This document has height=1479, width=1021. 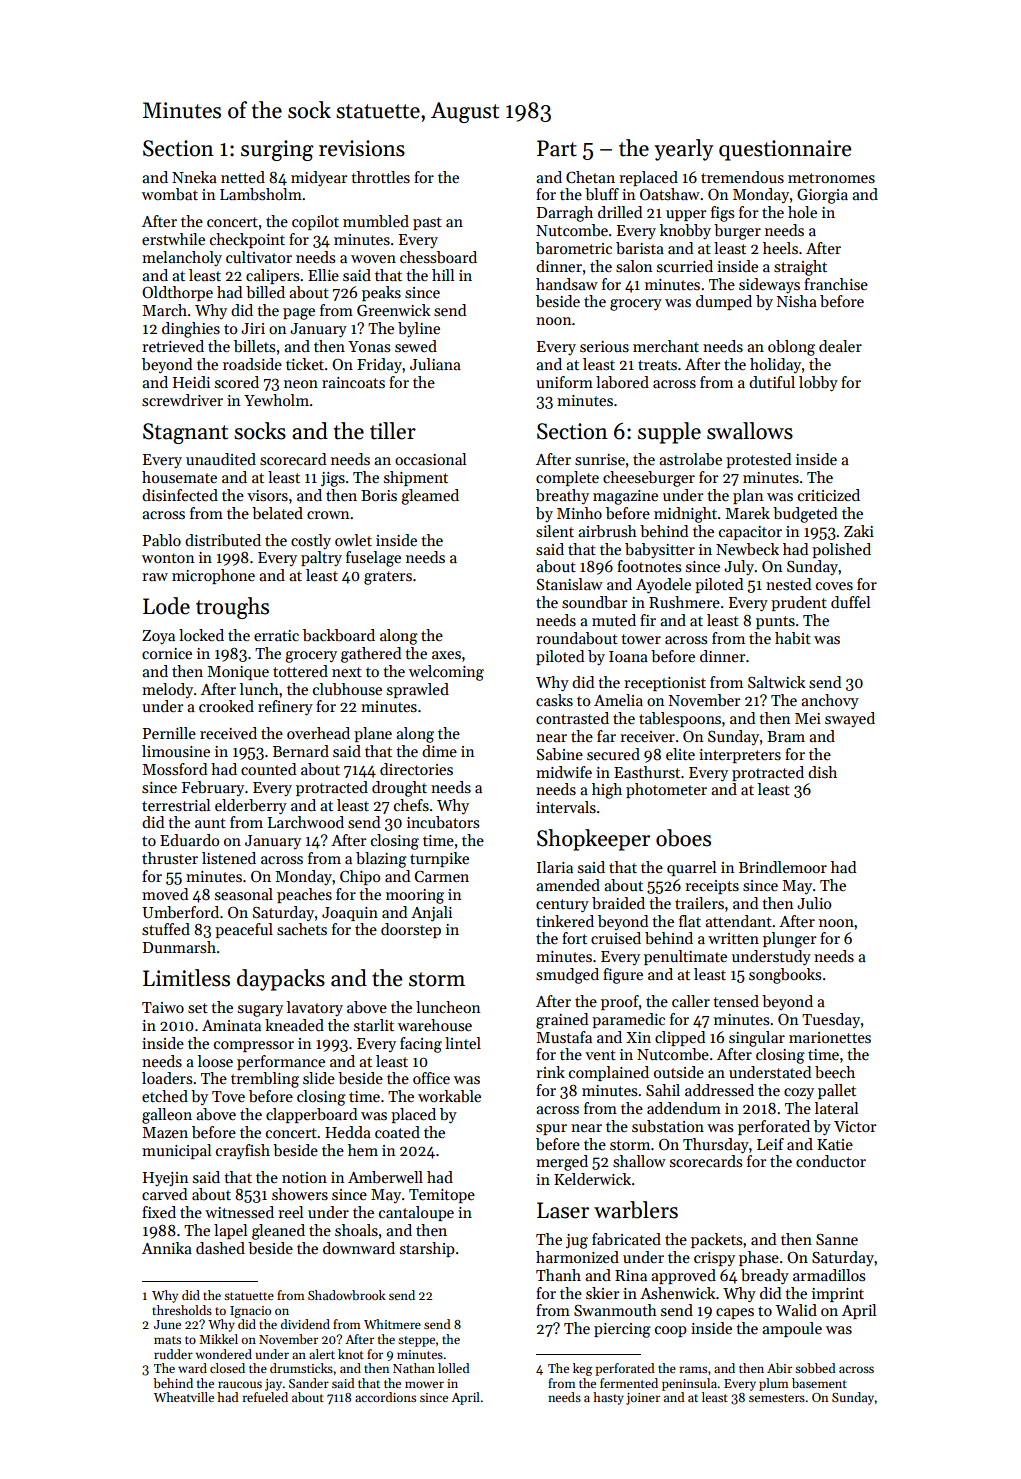 What do you see at coordinates (446, 673) in the document?
I see `welcoming` at bounding box center [446, 673].
